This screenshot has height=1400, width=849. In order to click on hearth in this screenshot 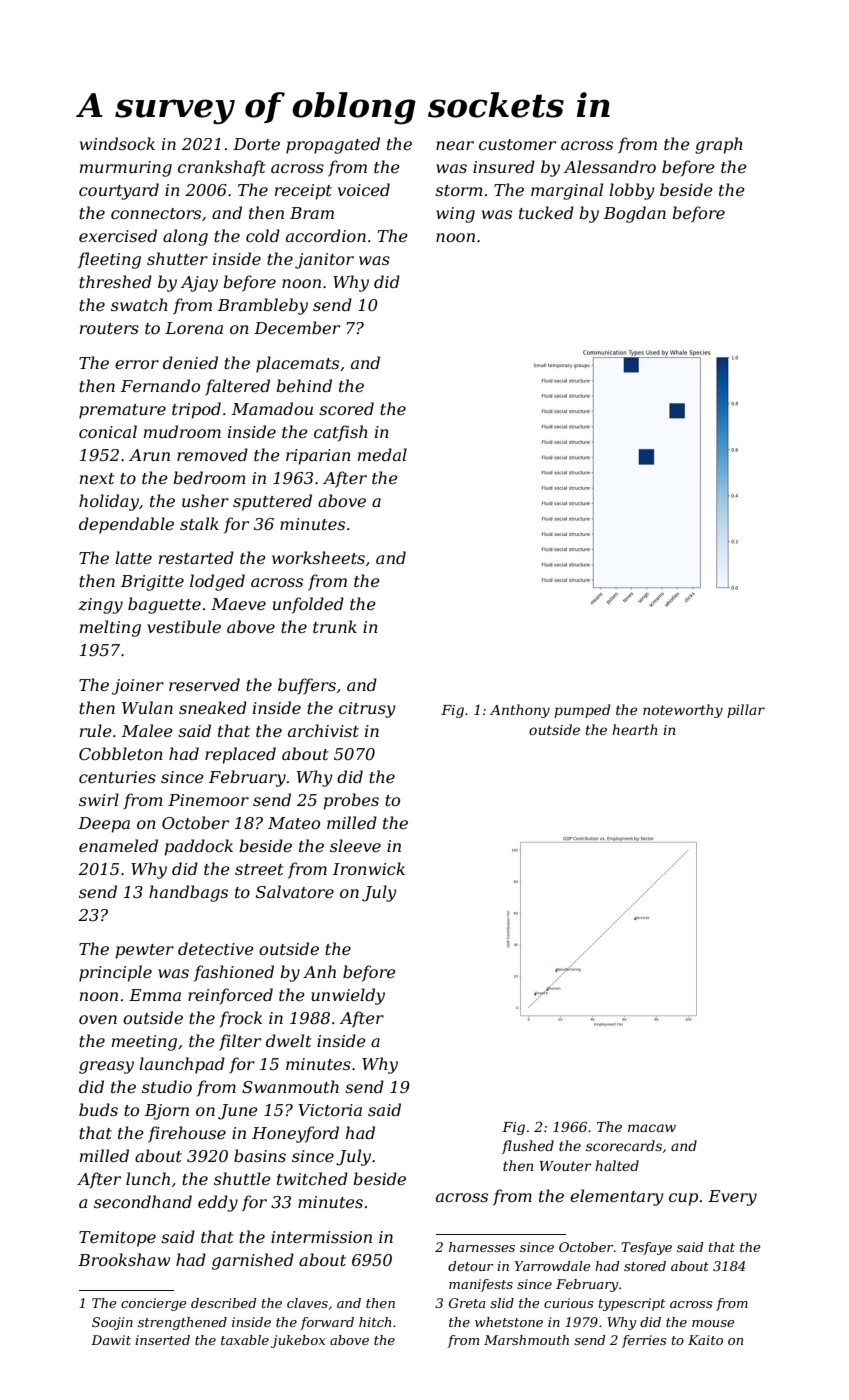, I will do `click(634, 729)`.
